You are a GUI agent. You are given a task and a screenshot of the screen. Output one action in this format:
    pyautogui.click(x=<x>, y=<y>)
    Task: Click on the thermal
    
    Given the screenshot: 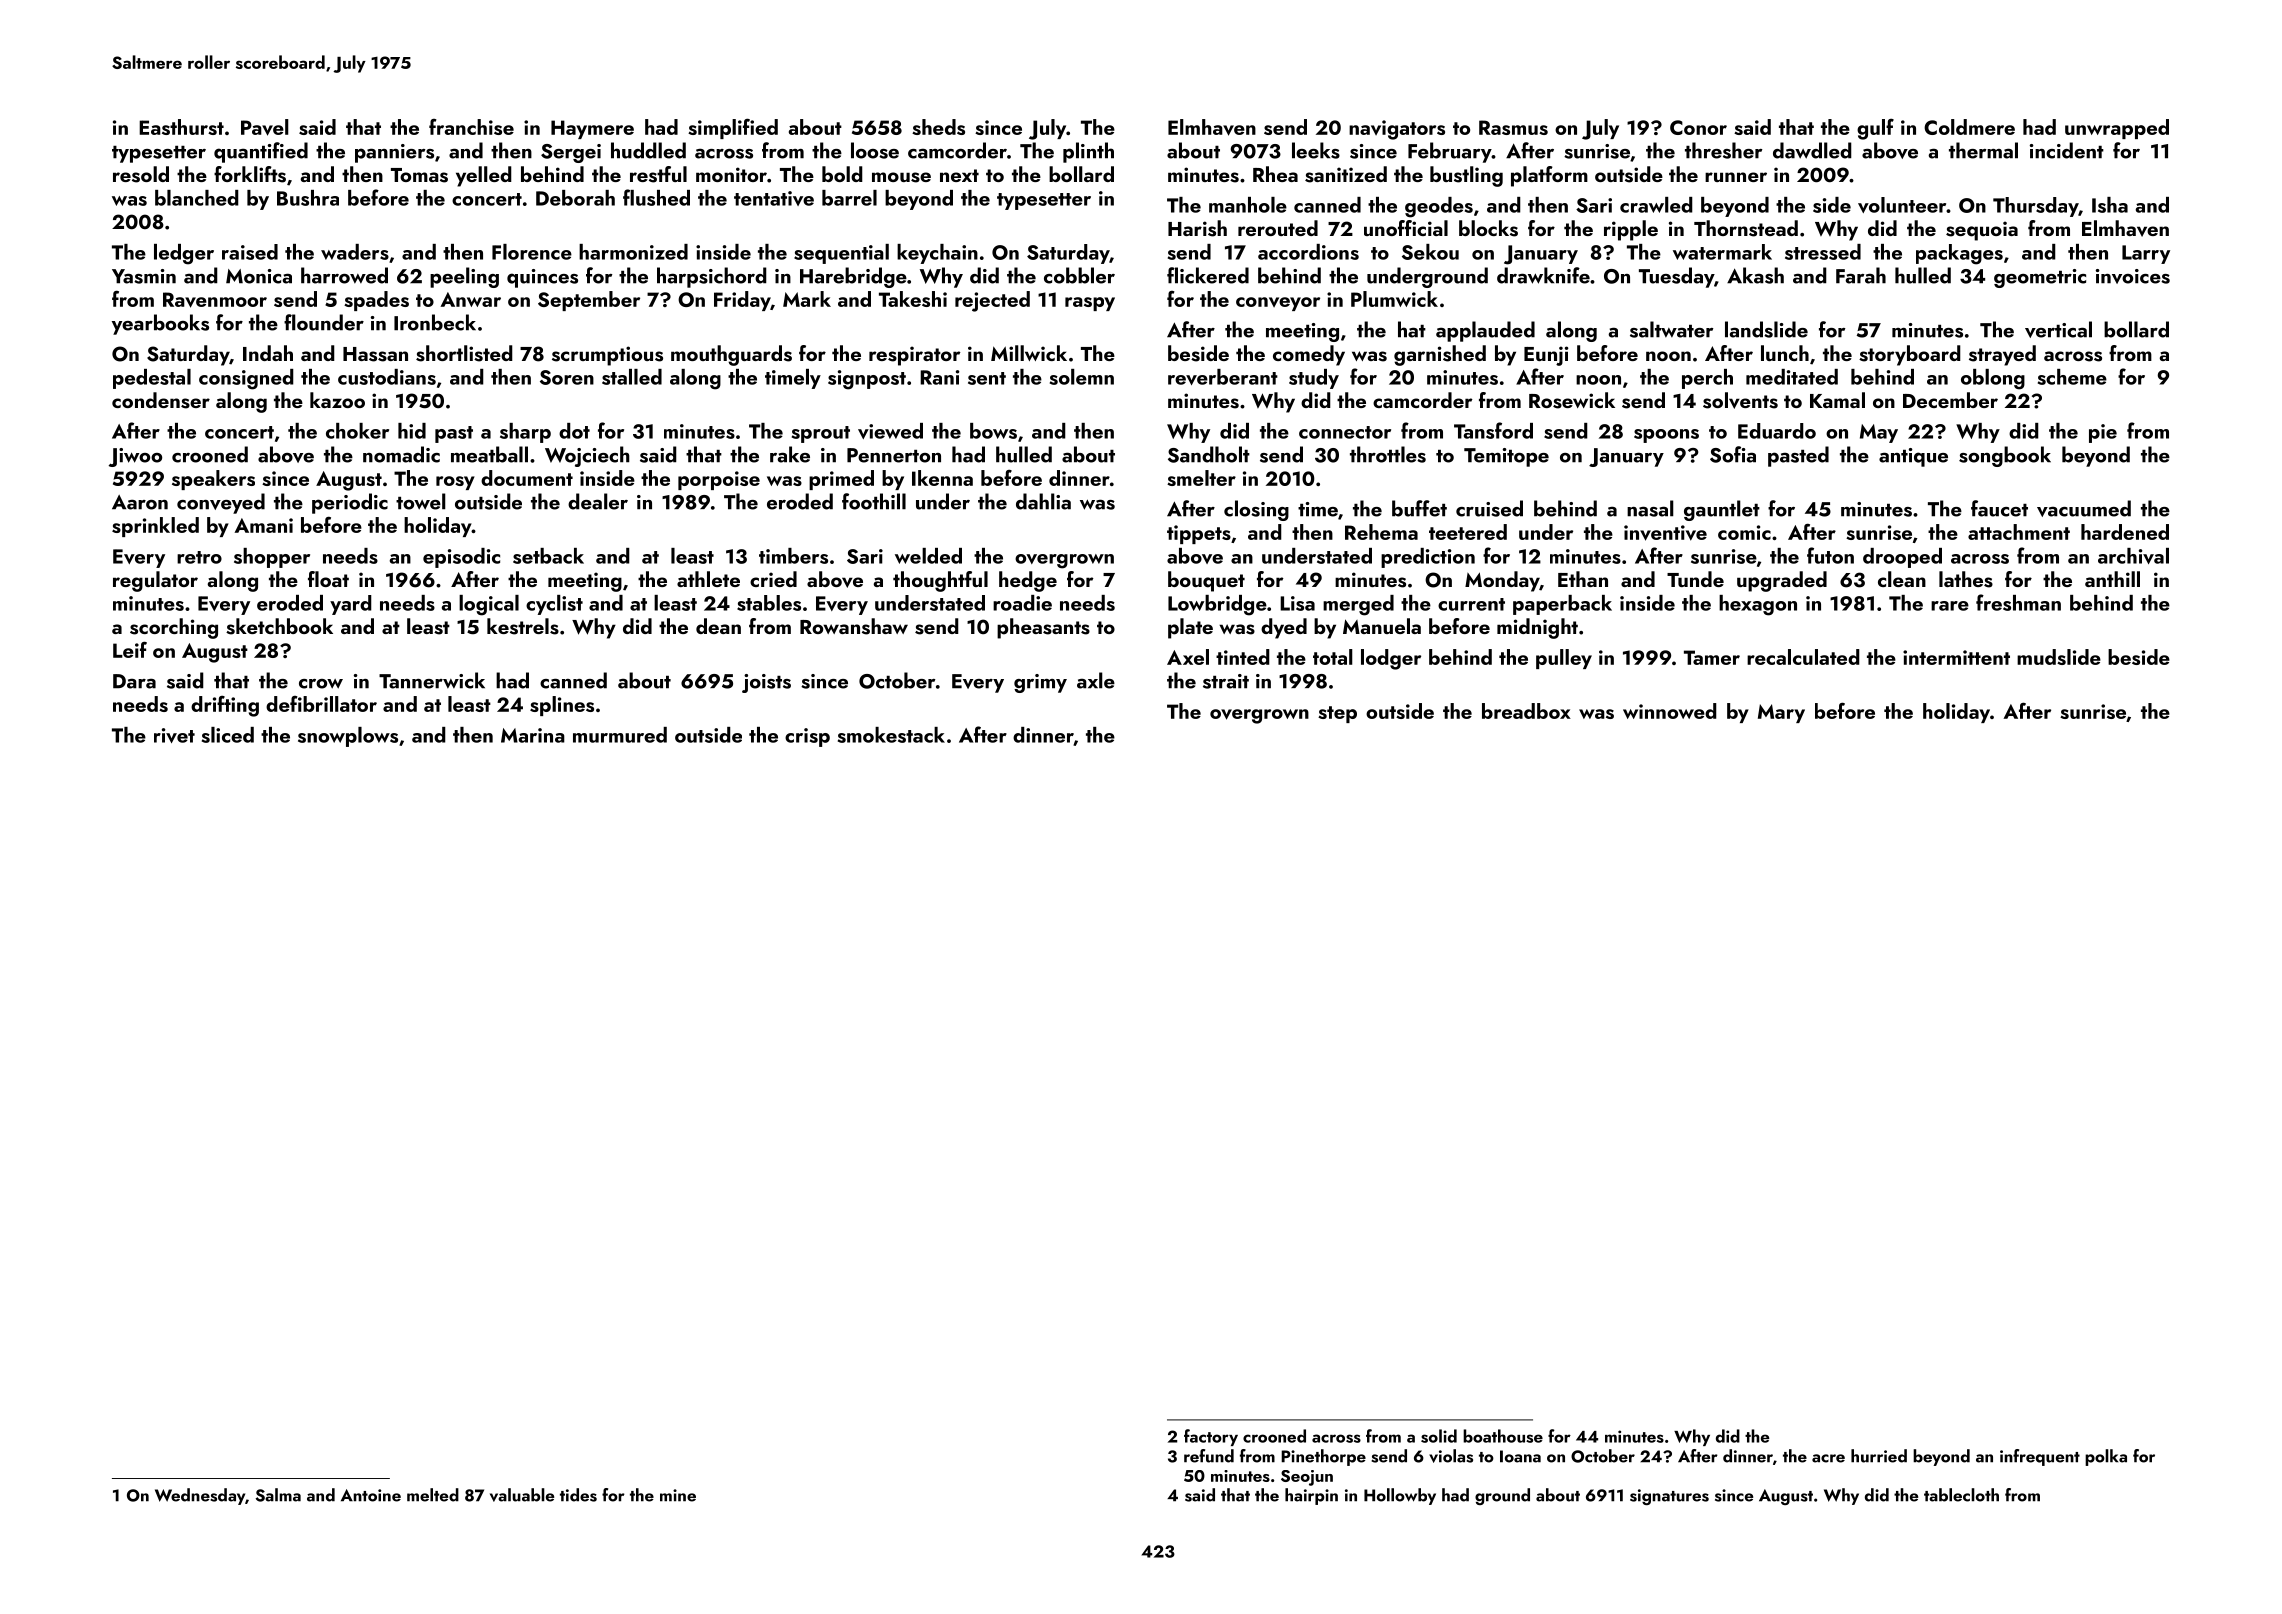 What is the action you would take?
    pyautogui.click(x=1983, y=150)
